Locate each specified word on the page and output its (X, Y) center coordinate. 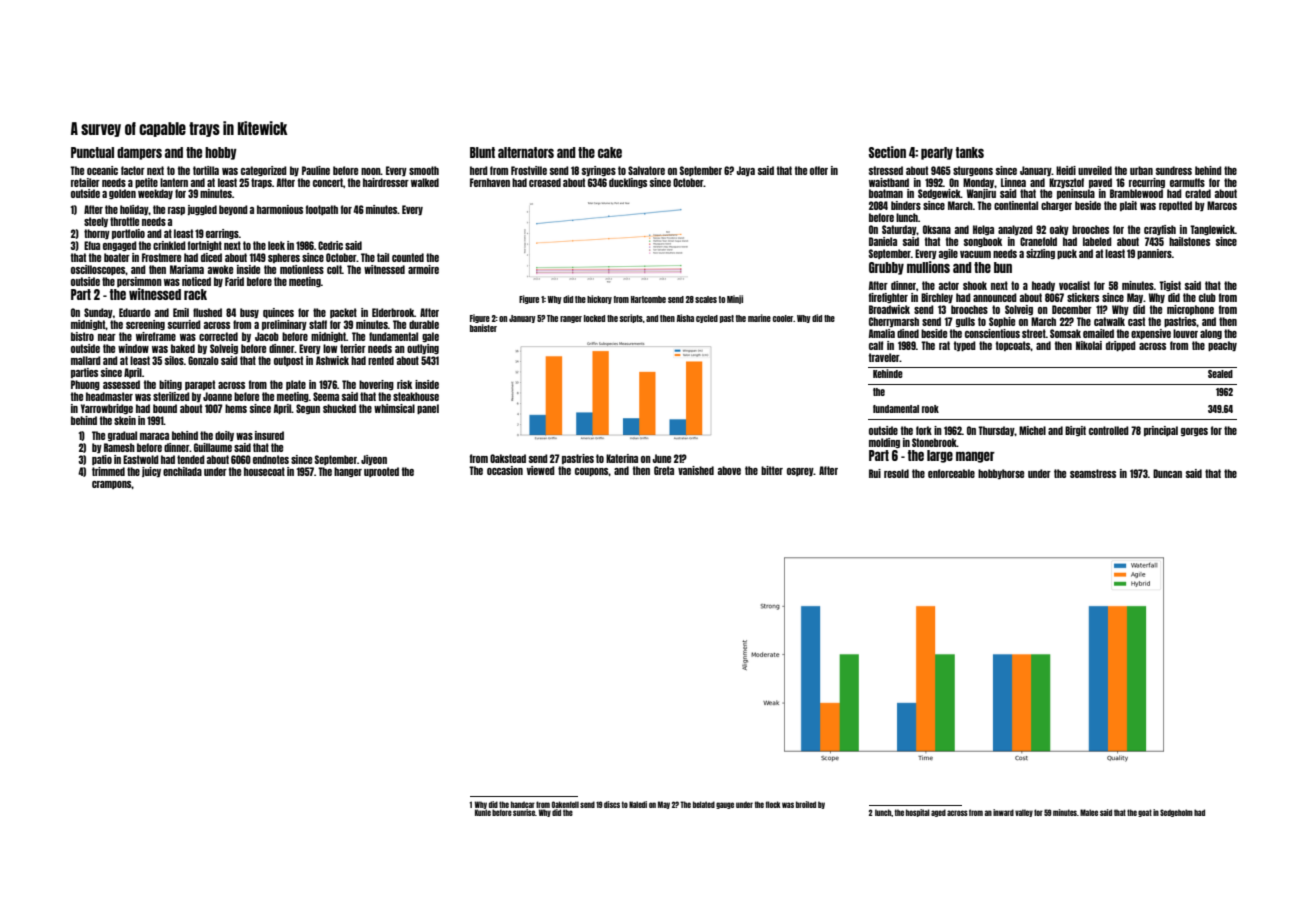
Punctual (92, 152)
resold (896, 473)
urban (1141, 170)
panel (428, 409)
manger (975, 457)
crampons (111, 485)
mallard (86, 360)
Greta (664, 470)
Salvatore (646, 170)
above (729, 470)
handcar (523, 804)
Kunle (483, 812)
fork (924, 430)
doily (224, 436)
